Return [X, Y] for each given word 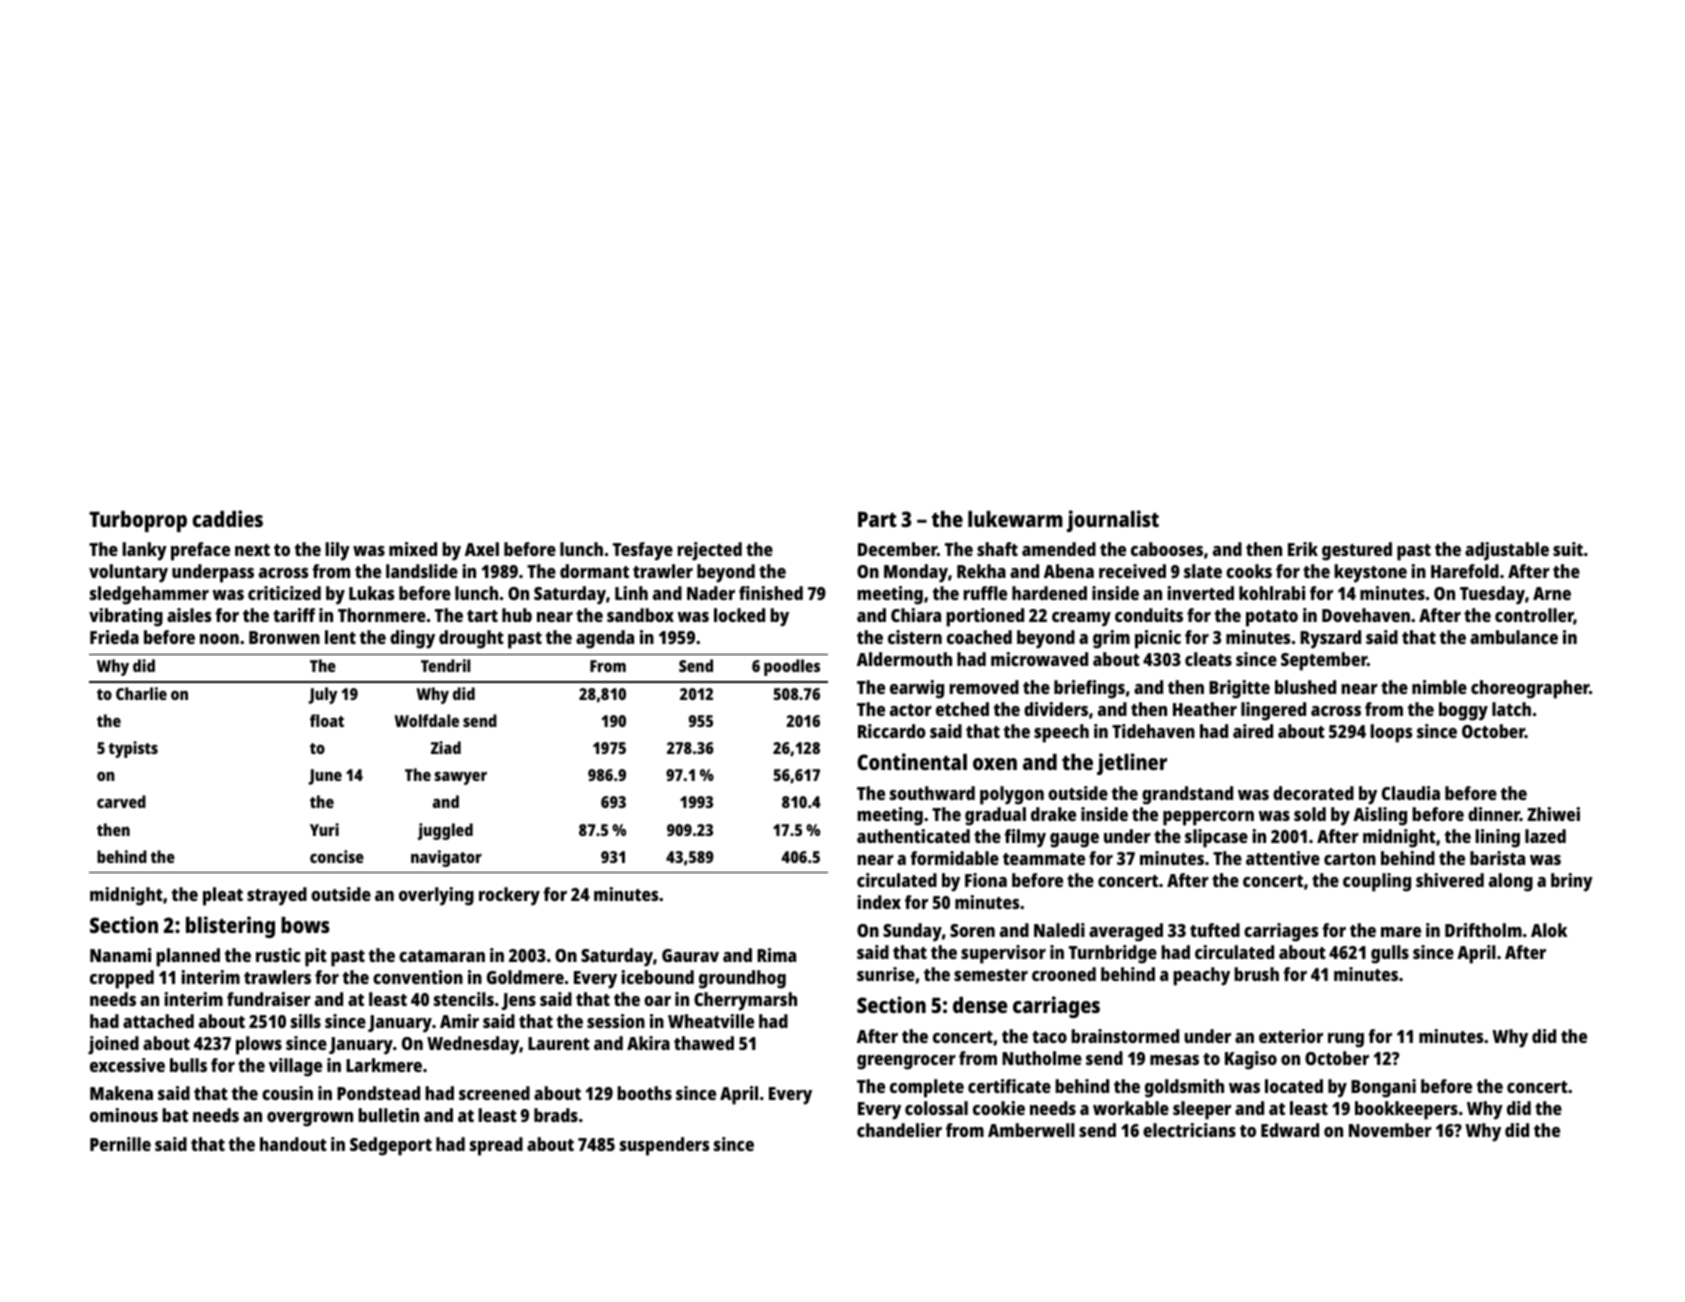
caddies [228, 518]
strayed [277, 896]
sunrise [886, 974]
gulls [1390, 954]
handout [293, 1144]
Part [877, 519]
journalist [1113, 521]
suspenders [664, 1146]
